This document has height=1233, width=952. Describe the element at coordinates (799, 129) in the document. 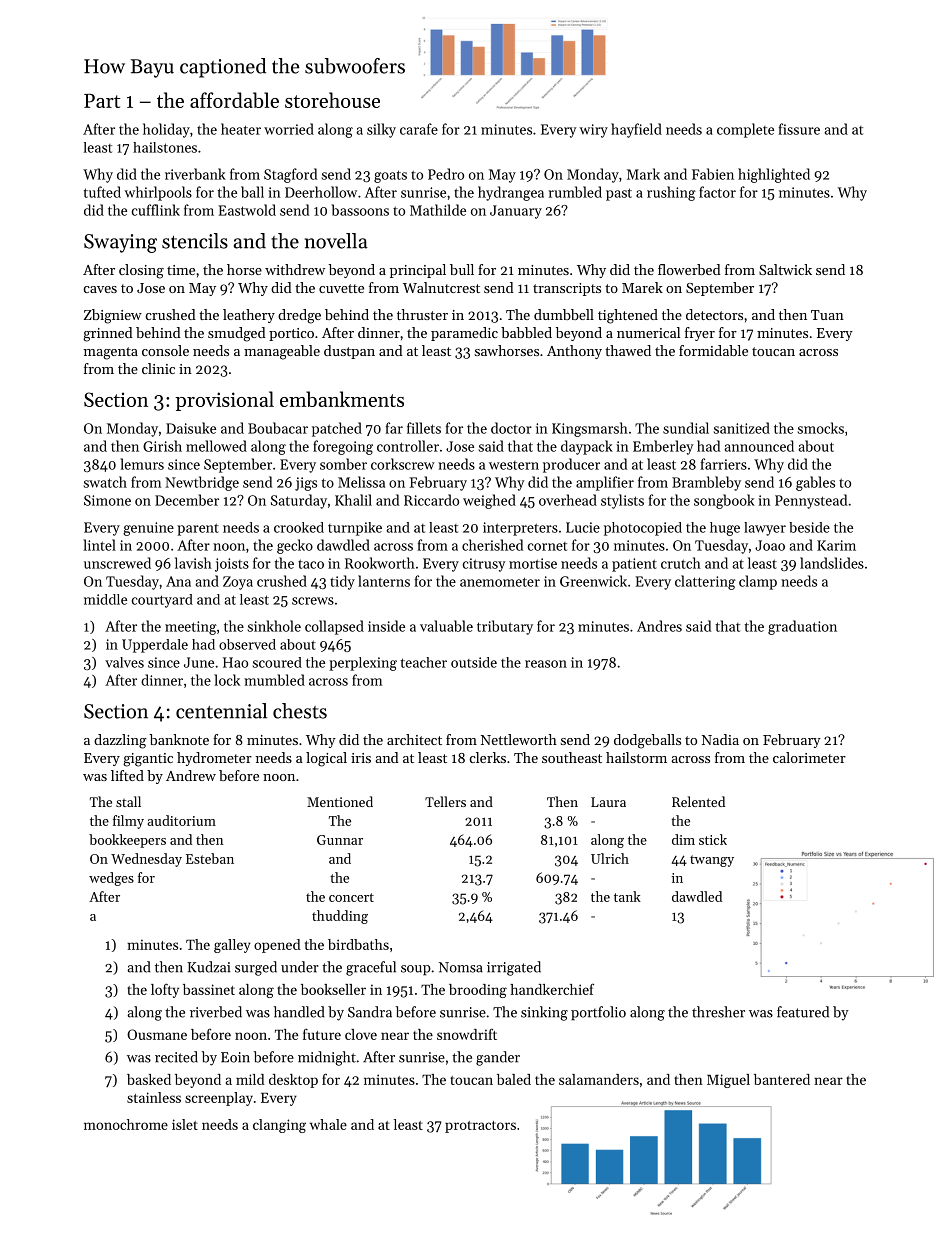

I see `fissure` at that location.
